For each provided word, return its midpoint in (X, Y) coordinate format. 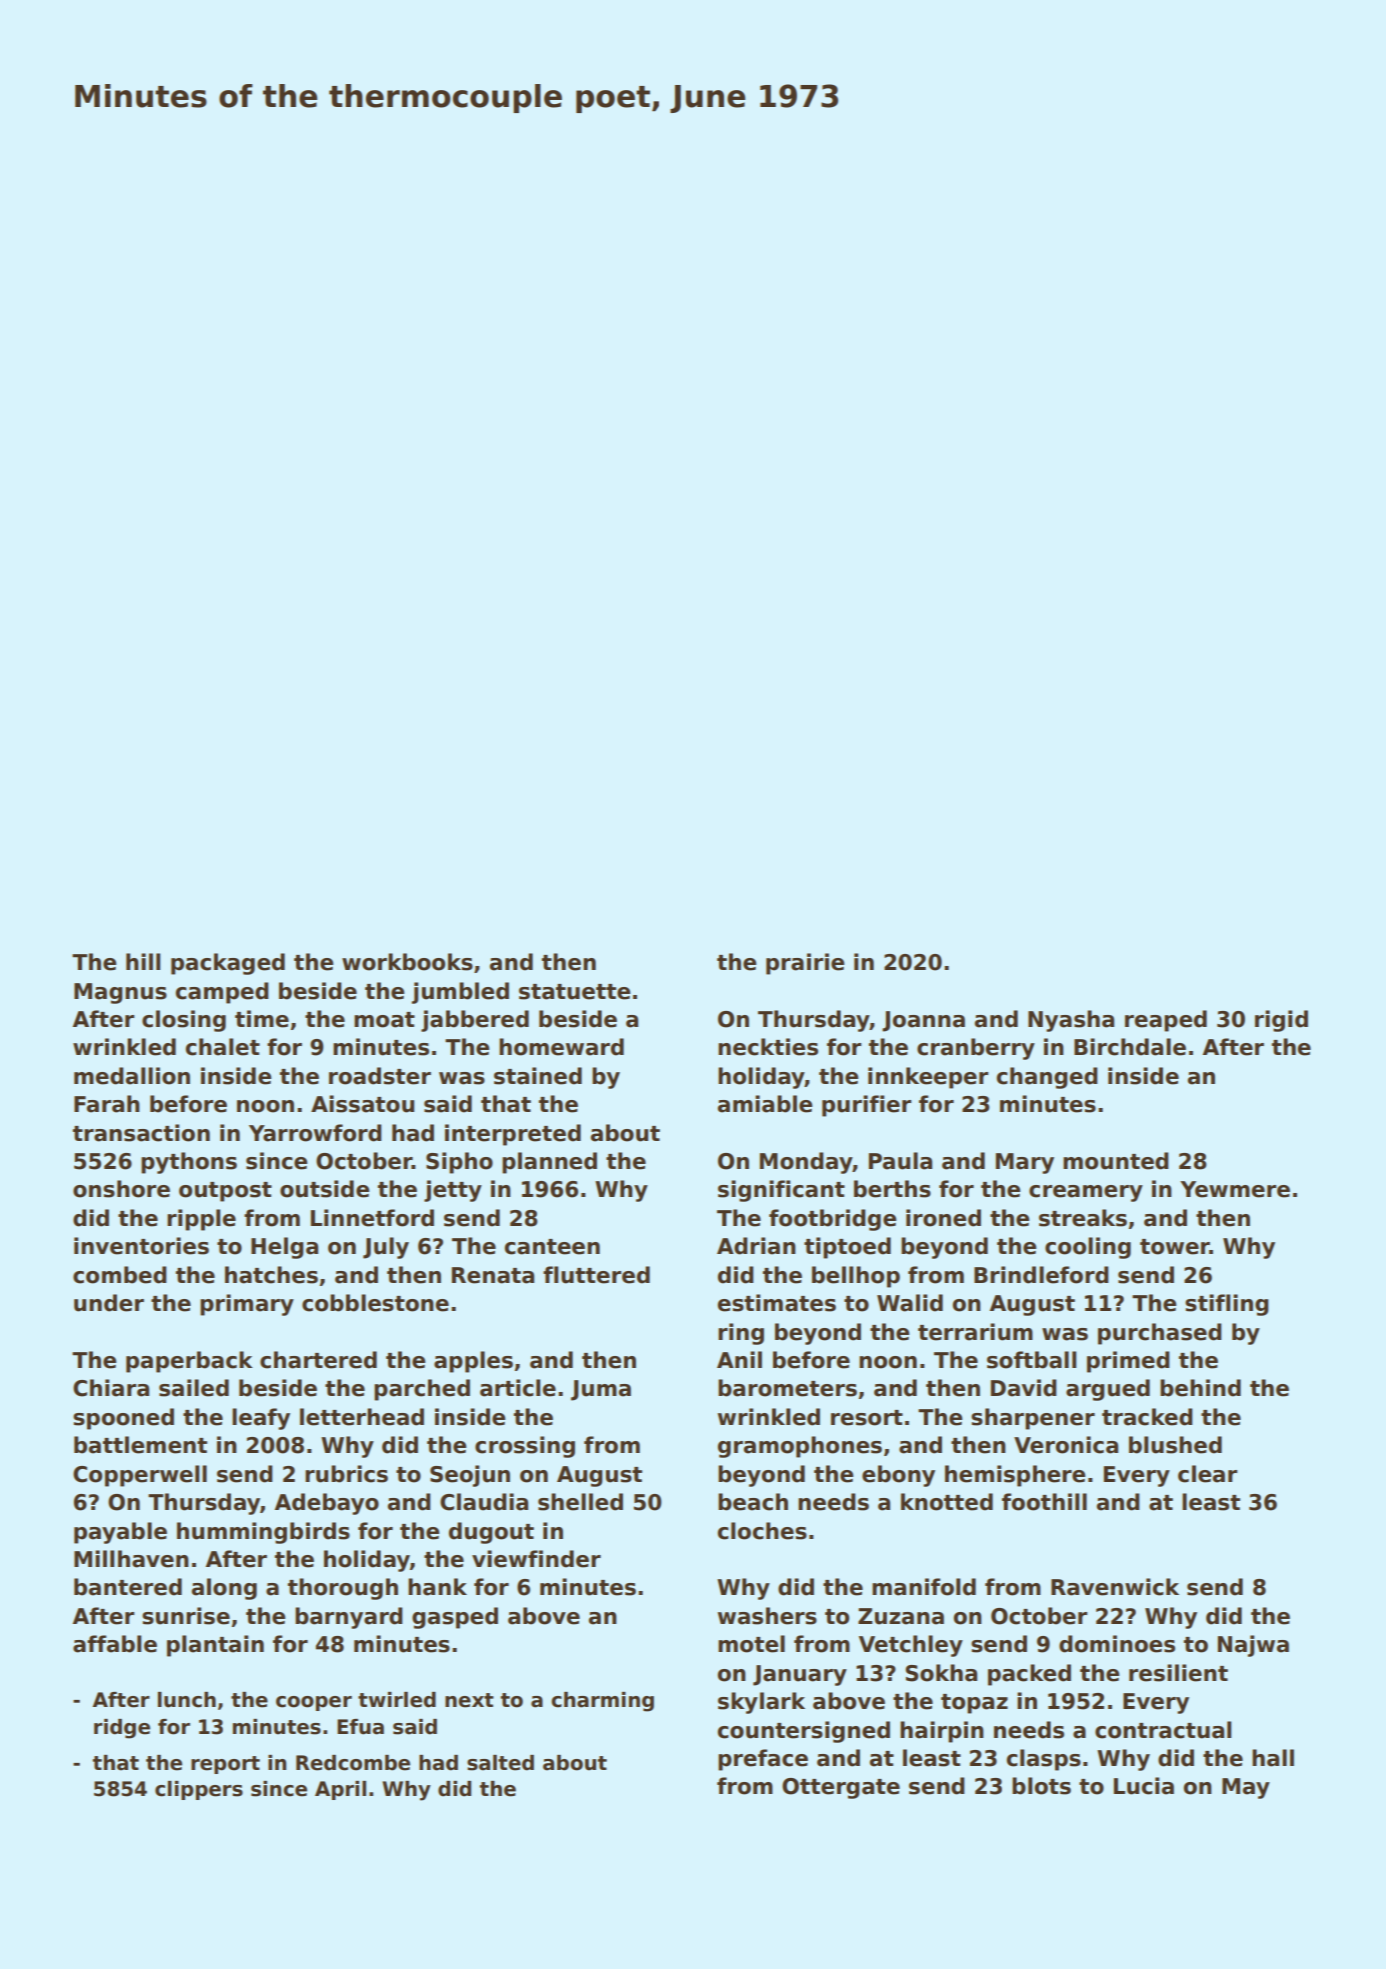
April (340, 1790)
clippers (199, 1790)
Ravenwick (1115, 1587)
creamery (1086, 1193)
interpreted (513, 1135)
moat (384, 1020)
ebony (898, 1476)
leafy (261, 1419)
